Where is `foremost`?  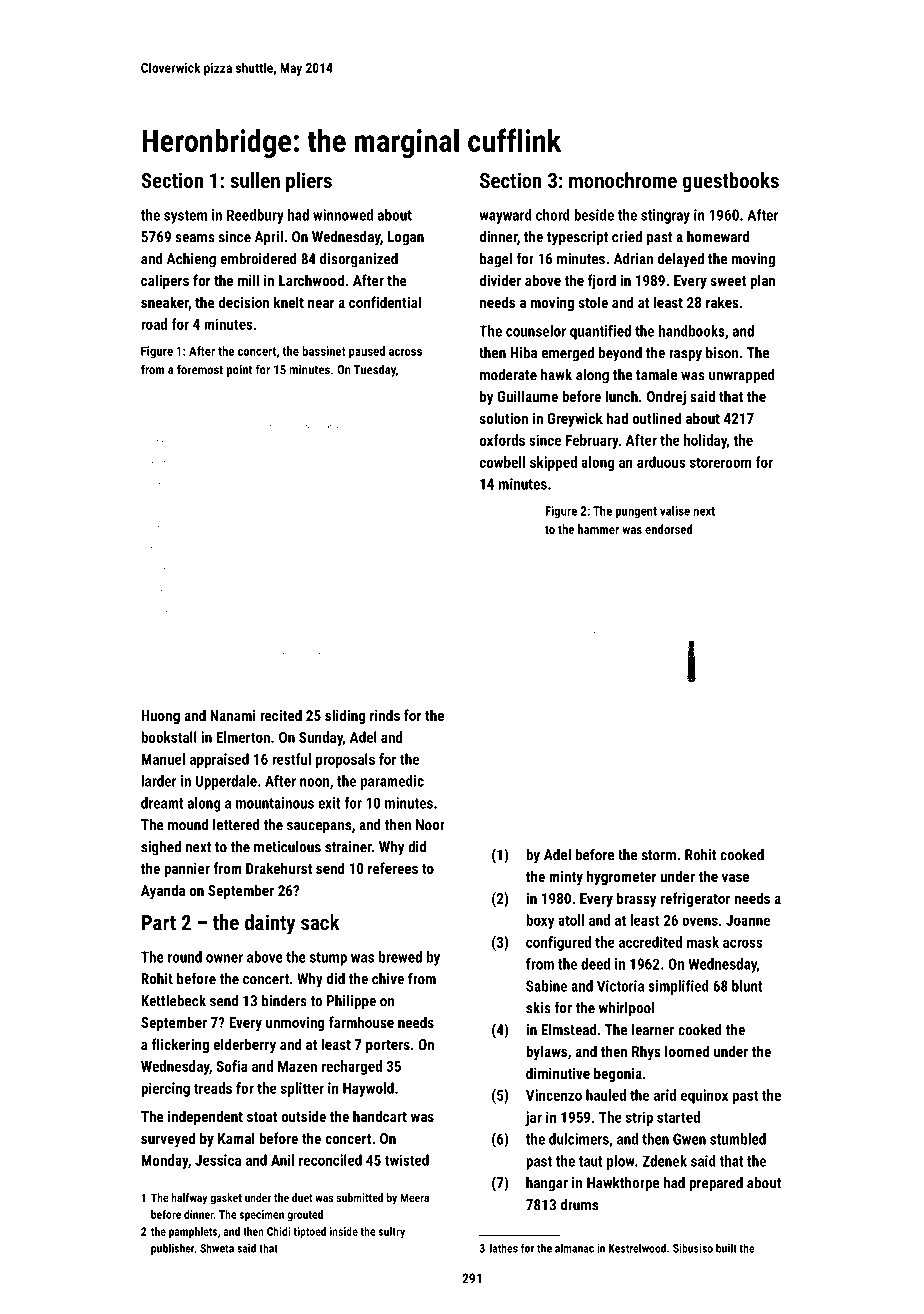 foremost is located at coordinates (200, 369).
